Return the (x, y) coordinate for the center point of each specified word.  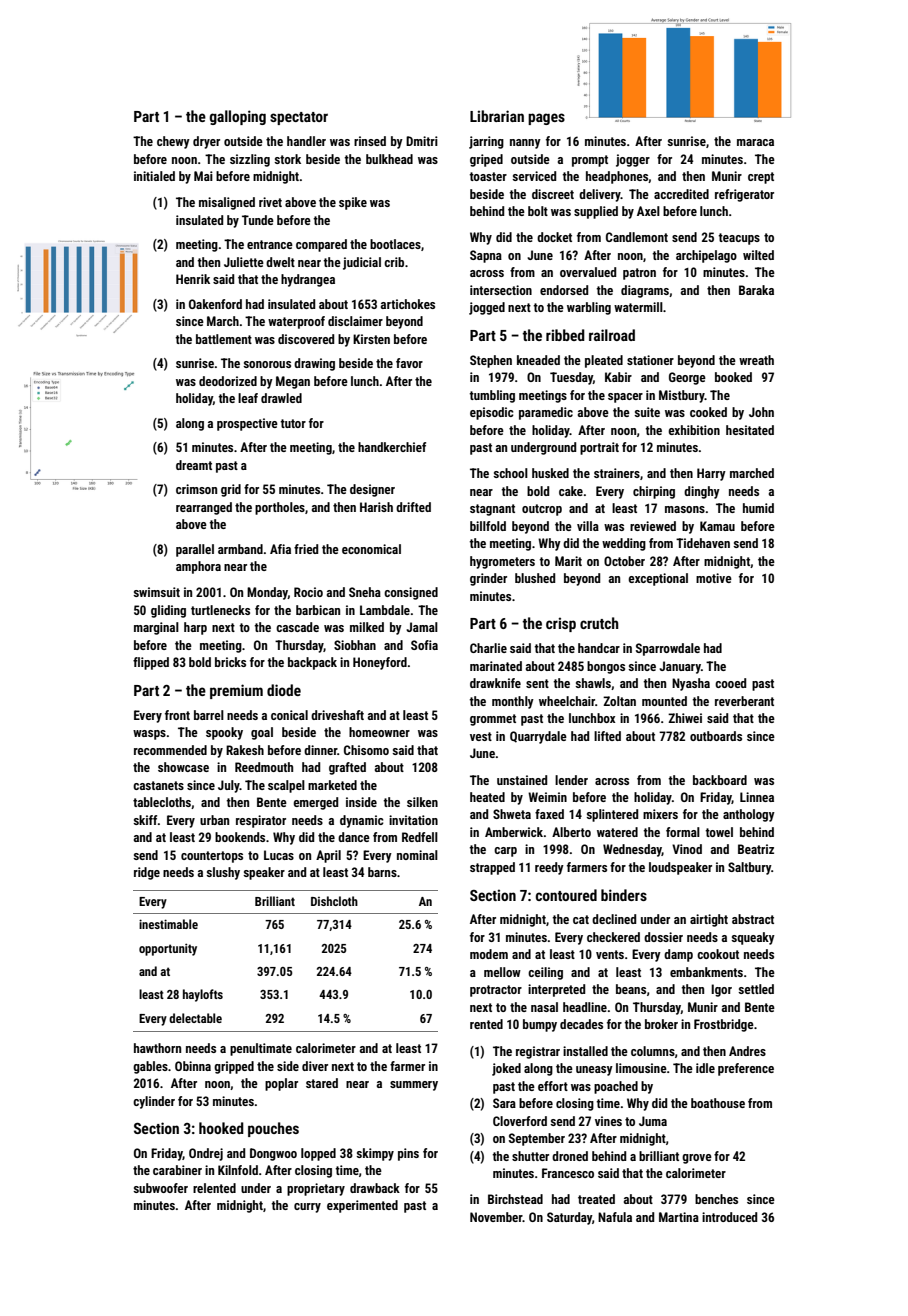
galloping (238, 117)
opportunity (168, 949)
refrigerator (744, 195)
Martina (679, 1217)
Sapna (486, 256)
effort (553, 1086)
